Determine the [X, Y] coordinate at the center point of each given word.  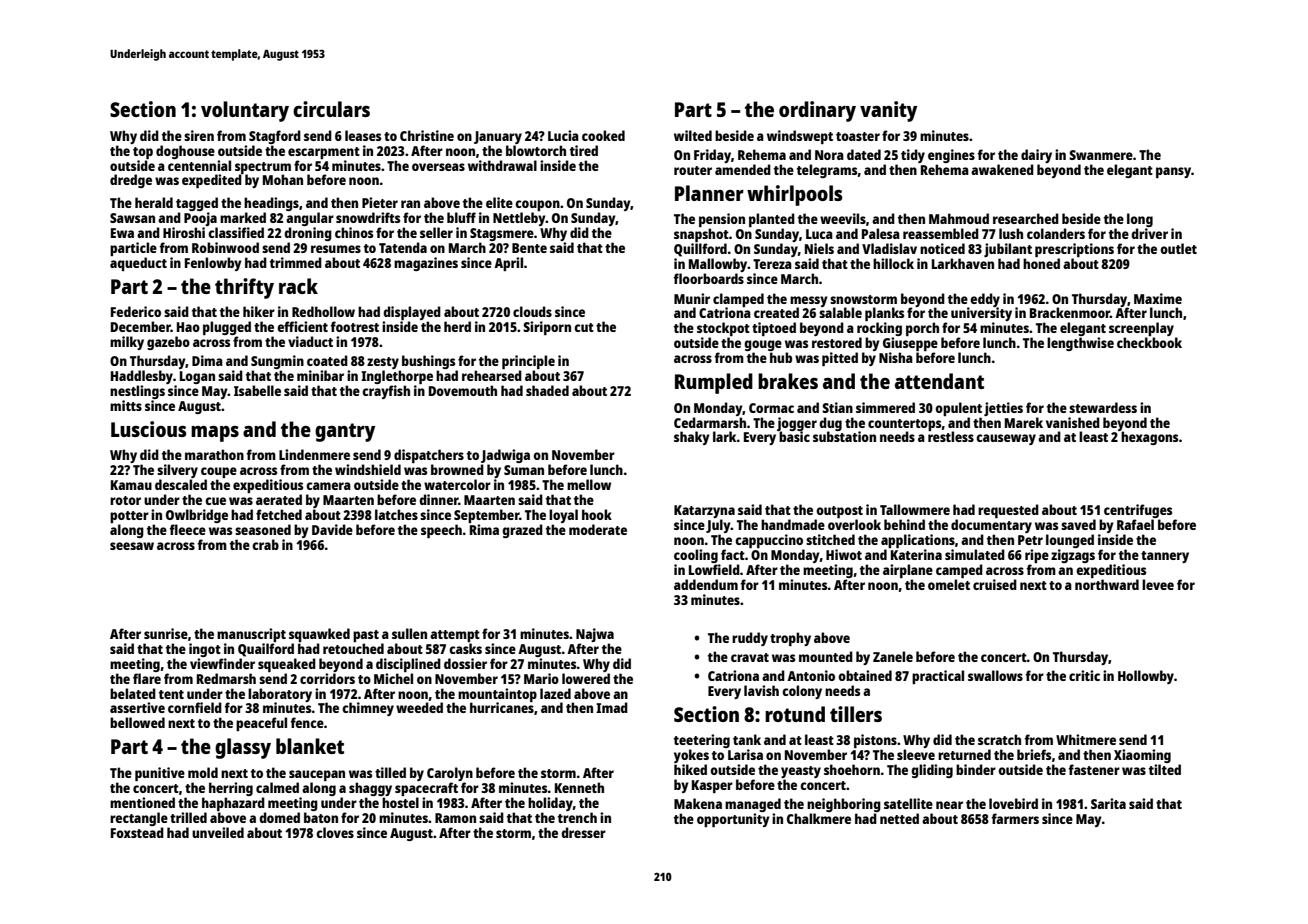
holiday [550, 804]
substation [844, 436]
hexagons [1149, 438]
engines [951, 156]
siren [199, 135]
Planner [709, 193]
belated [133, 693]
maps [215, 434]
